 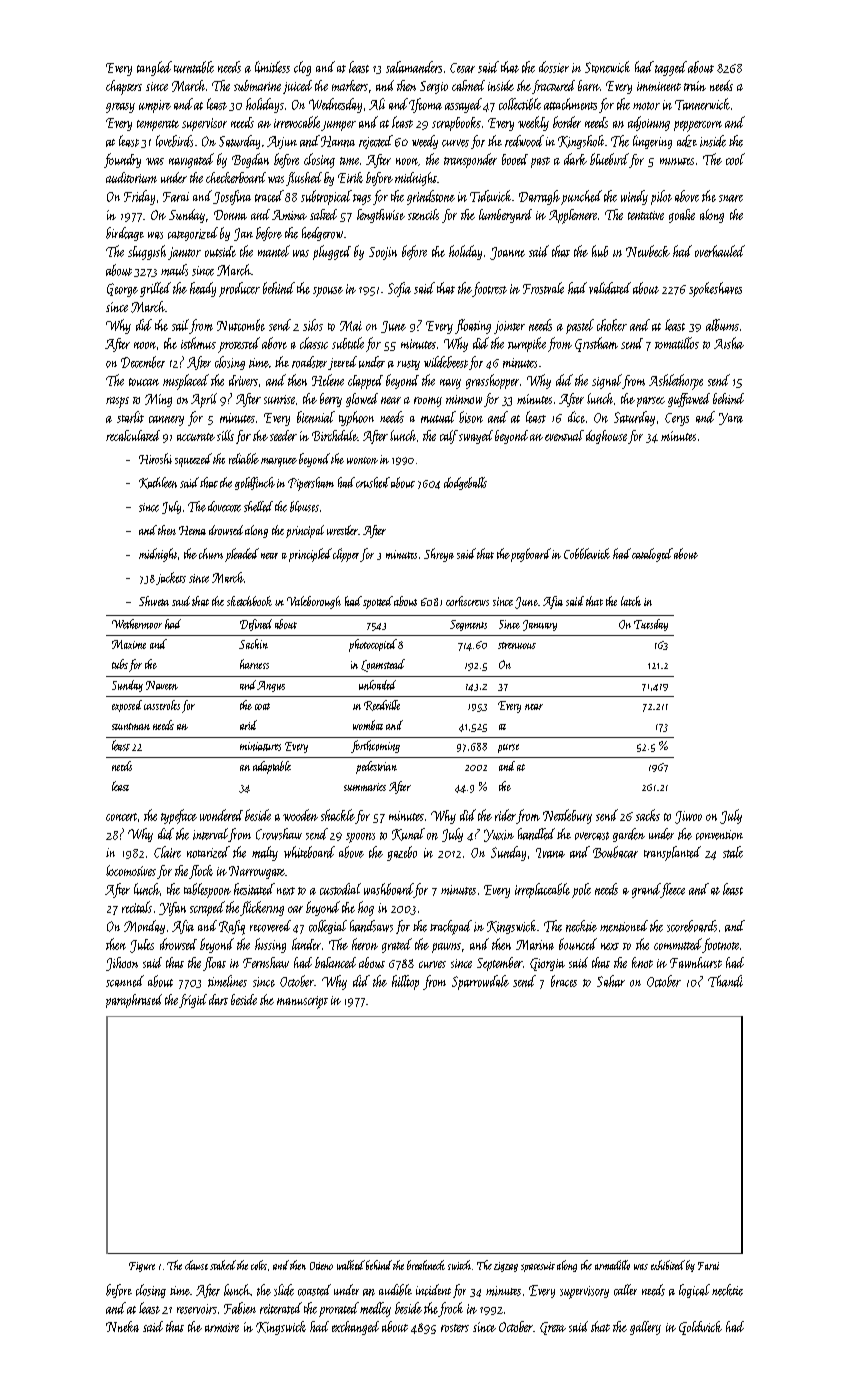 What do you see at coordinates (688, 817) in the document?
I see `Jiwoo` at bounding box center [688, 817].
